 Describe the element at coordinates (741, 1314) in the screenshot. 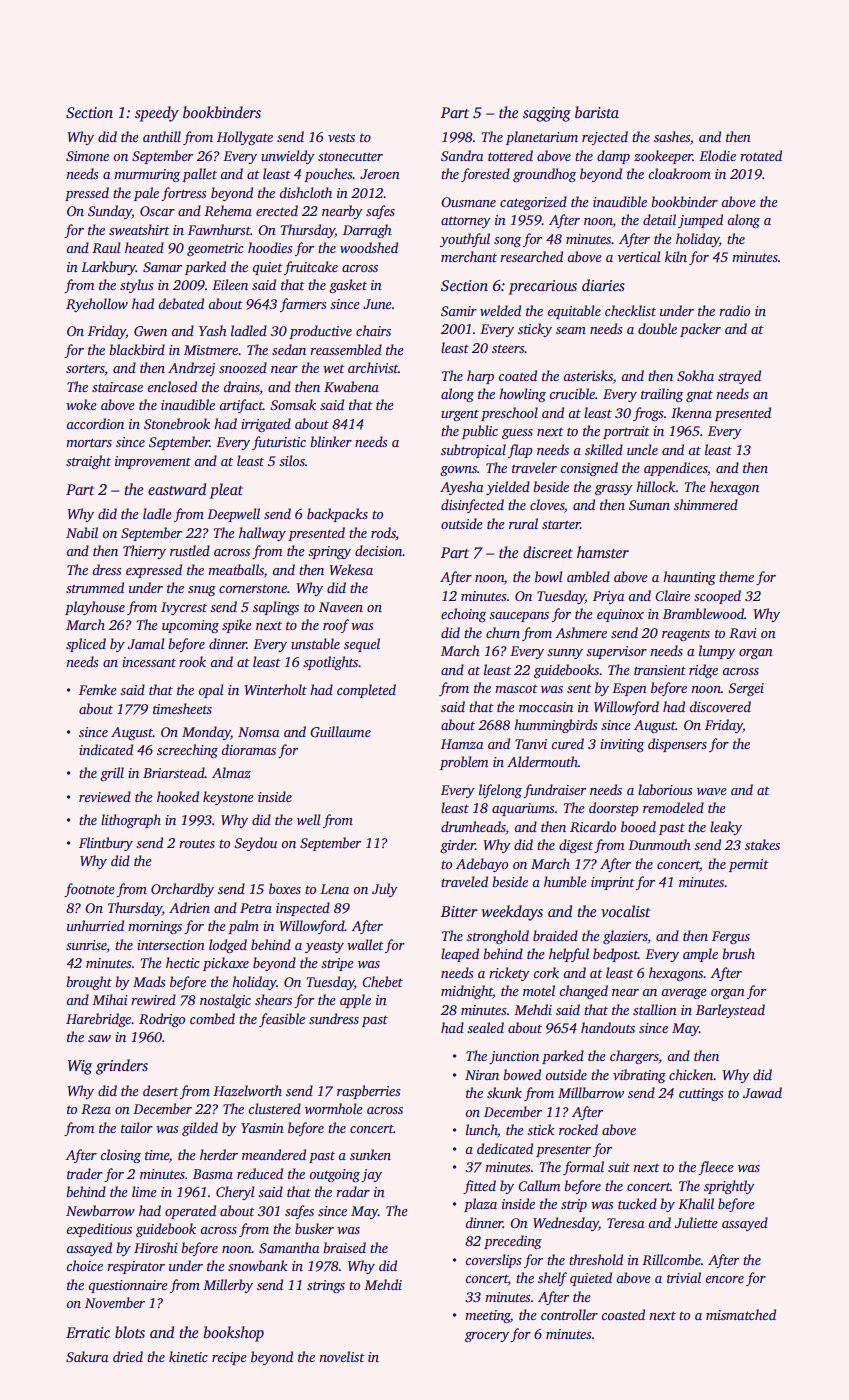

I see `mismatched` at that location.
